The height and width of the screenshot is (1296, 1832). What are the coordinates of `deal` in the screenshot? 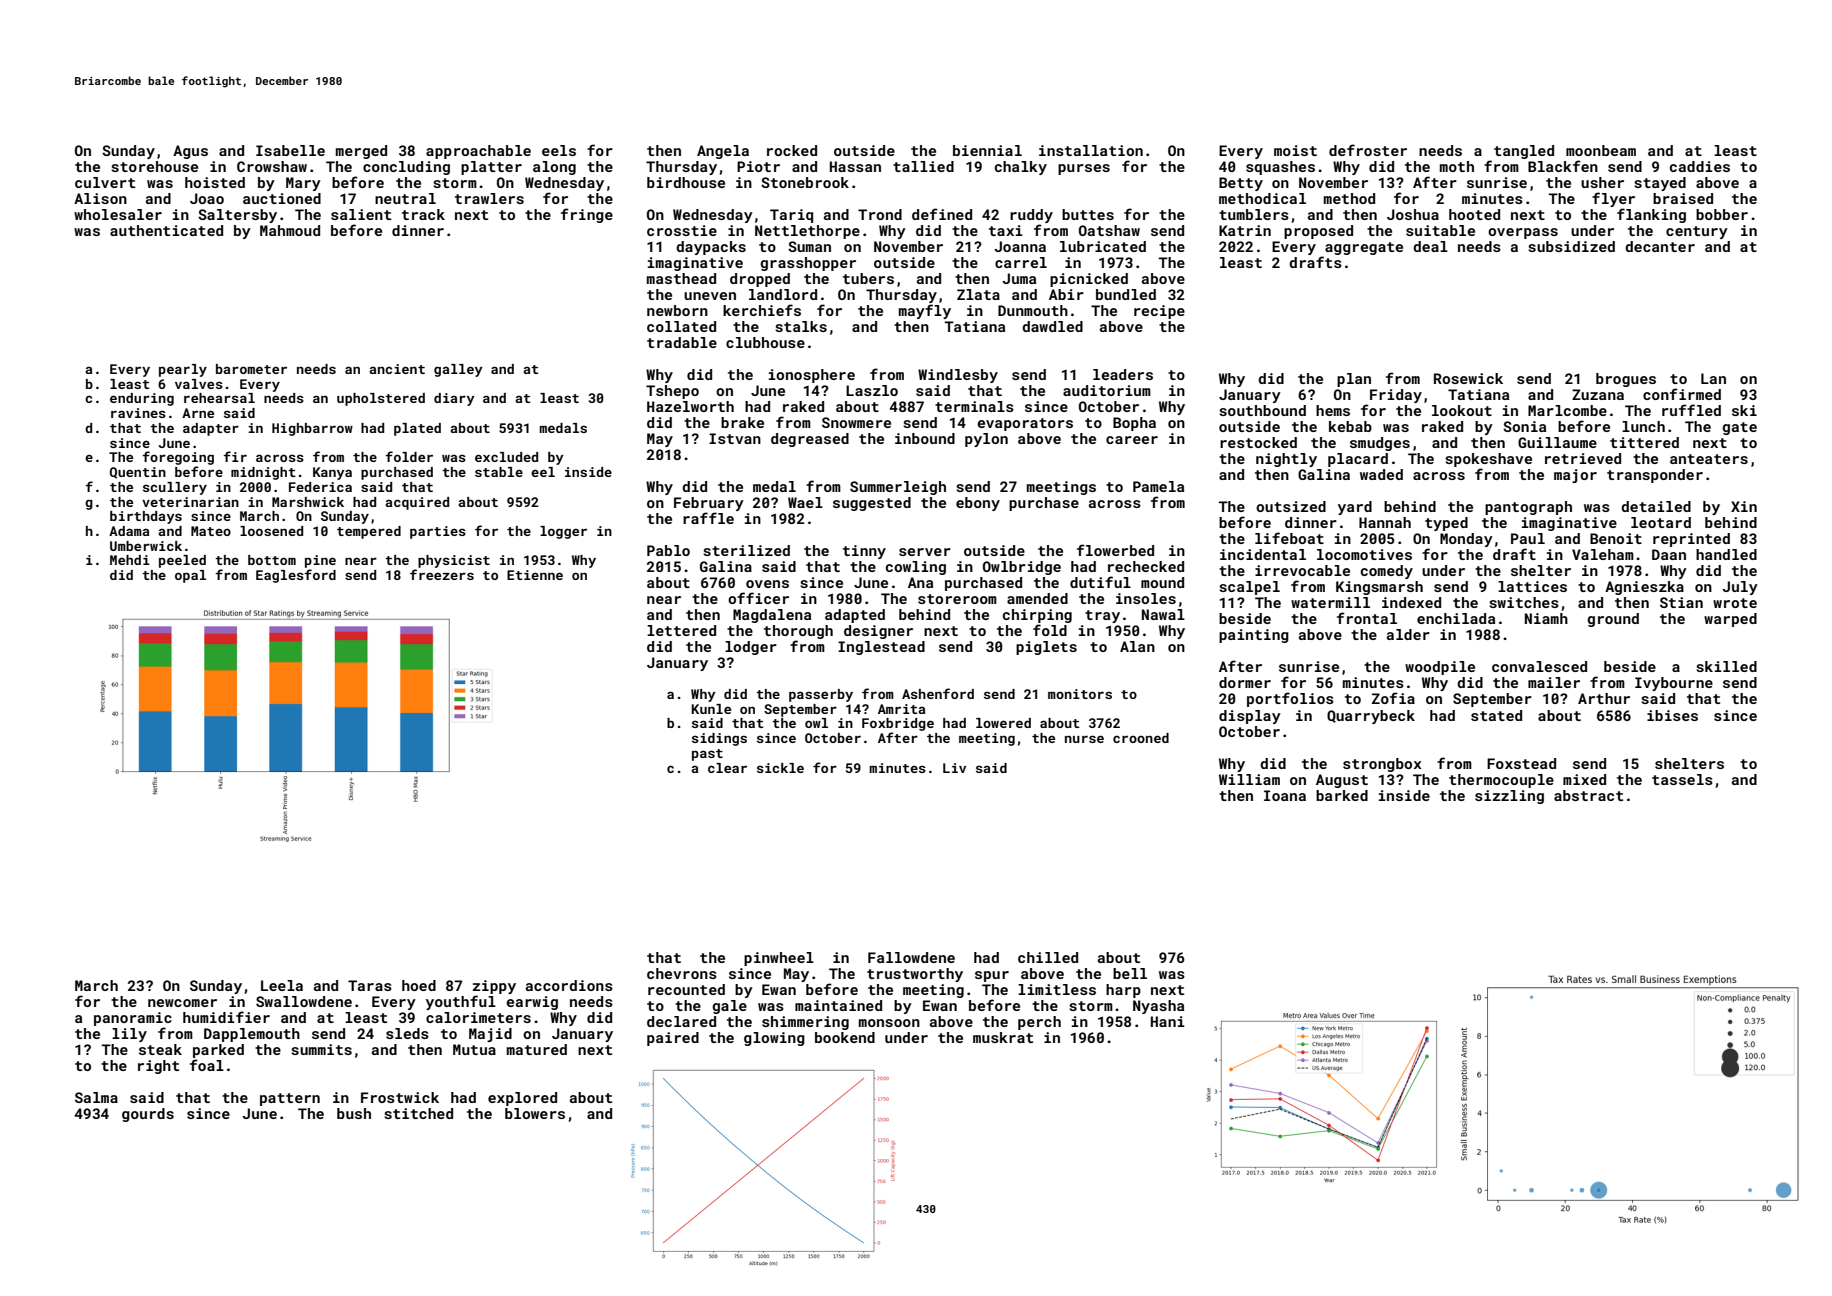 It's located at (1430, 246).
